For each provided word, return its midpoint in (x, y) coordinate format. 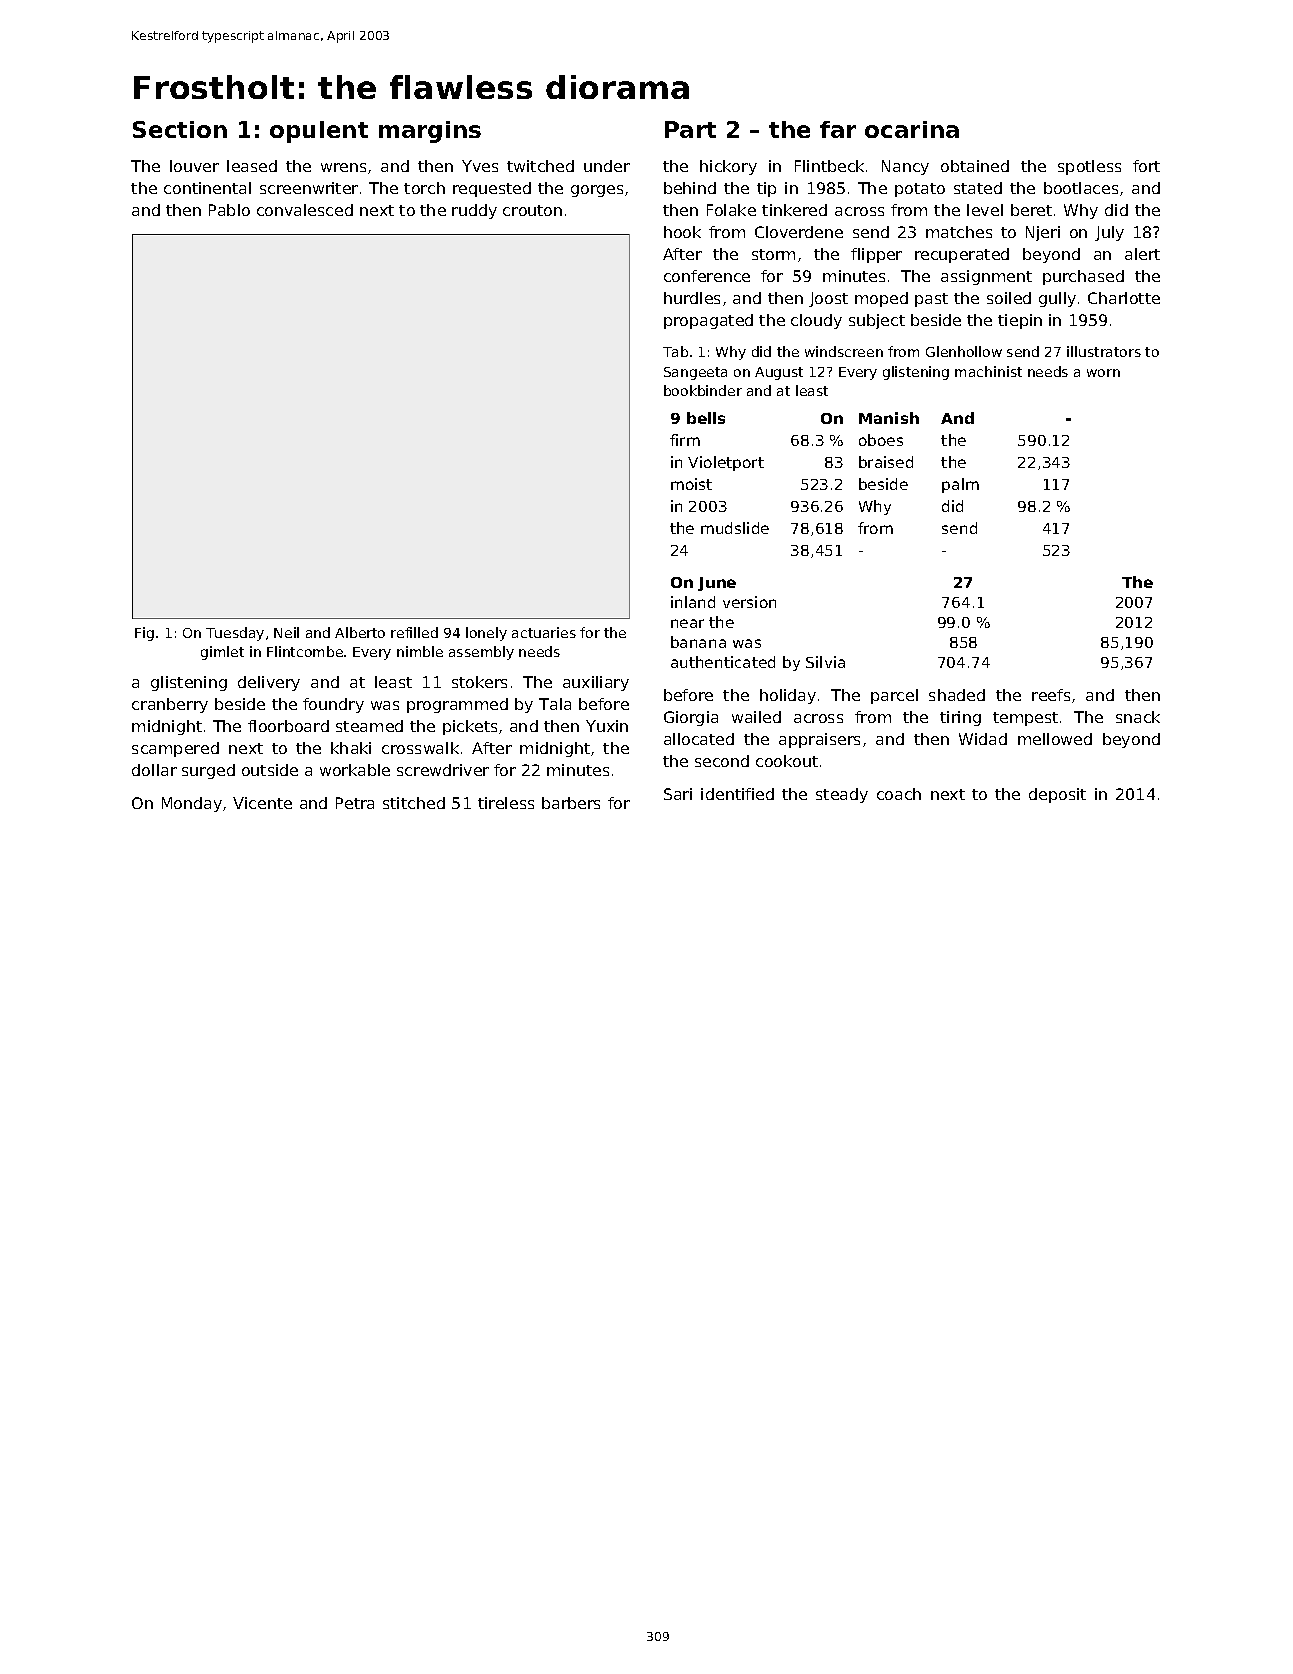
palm (960, 485)
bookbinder (703, 390)
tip (766, 189)
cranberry (170, 705)
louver (194, 166)
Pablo (229, 210)
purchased (1083, 277)
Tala (555, 704)
